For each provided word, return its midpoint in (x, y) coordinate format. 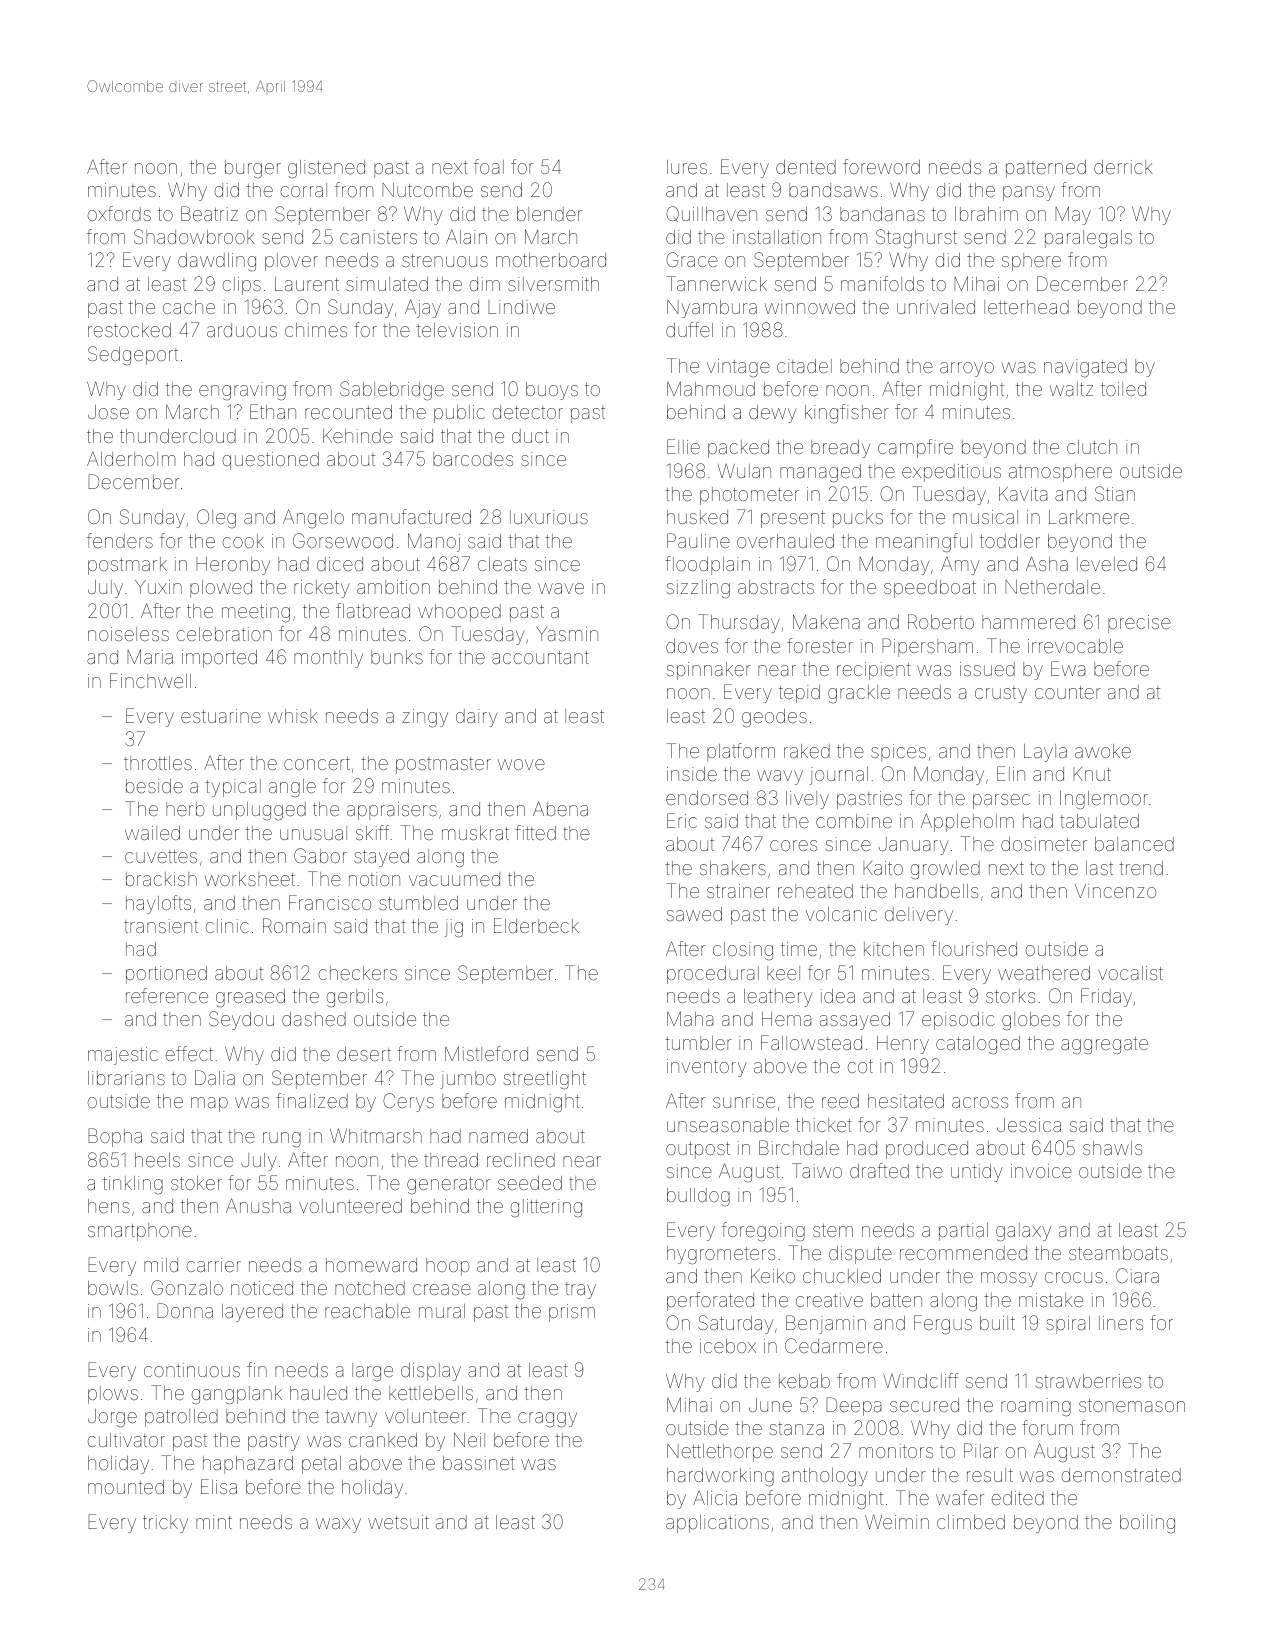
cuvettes (161, 856)
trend (1141, 868)
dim (485, 284)
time (799, 949)
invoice (1041, 1171)
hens (109, 1206)
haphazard (248, 1465)
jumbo (468, 1080)
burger (253, 169)
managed (820, 473)
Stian (1115, 493)
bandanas (882, 214)
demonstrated (1121, 1475)
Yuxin (158, 587)
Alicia (715, 1498)
